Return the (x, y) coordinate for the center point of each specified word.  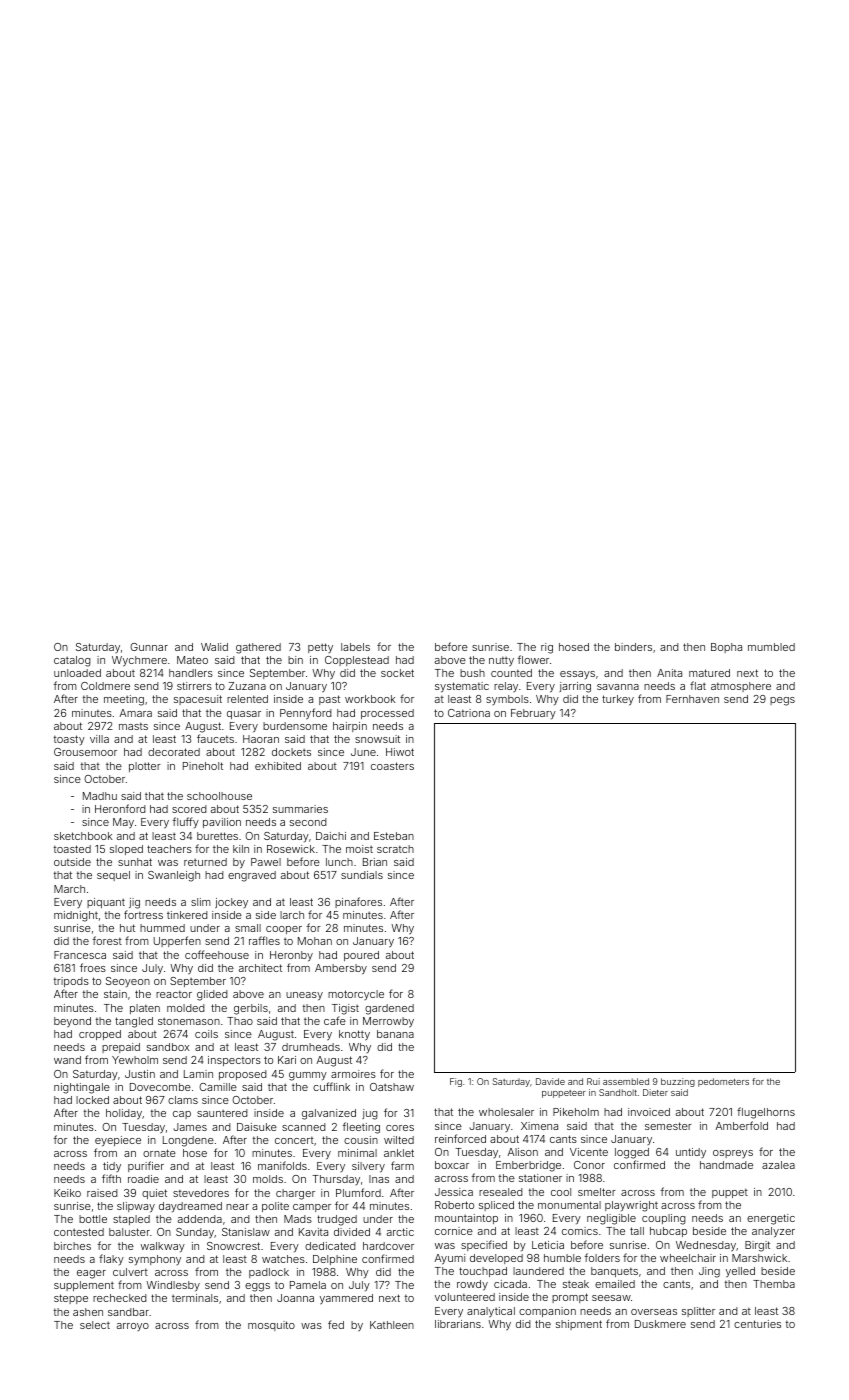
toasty (69, 740)
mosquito (271, 1326)
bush (472, 673)
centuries (757, 1324)
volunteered (465, 1297)
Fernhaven (692, 699)
